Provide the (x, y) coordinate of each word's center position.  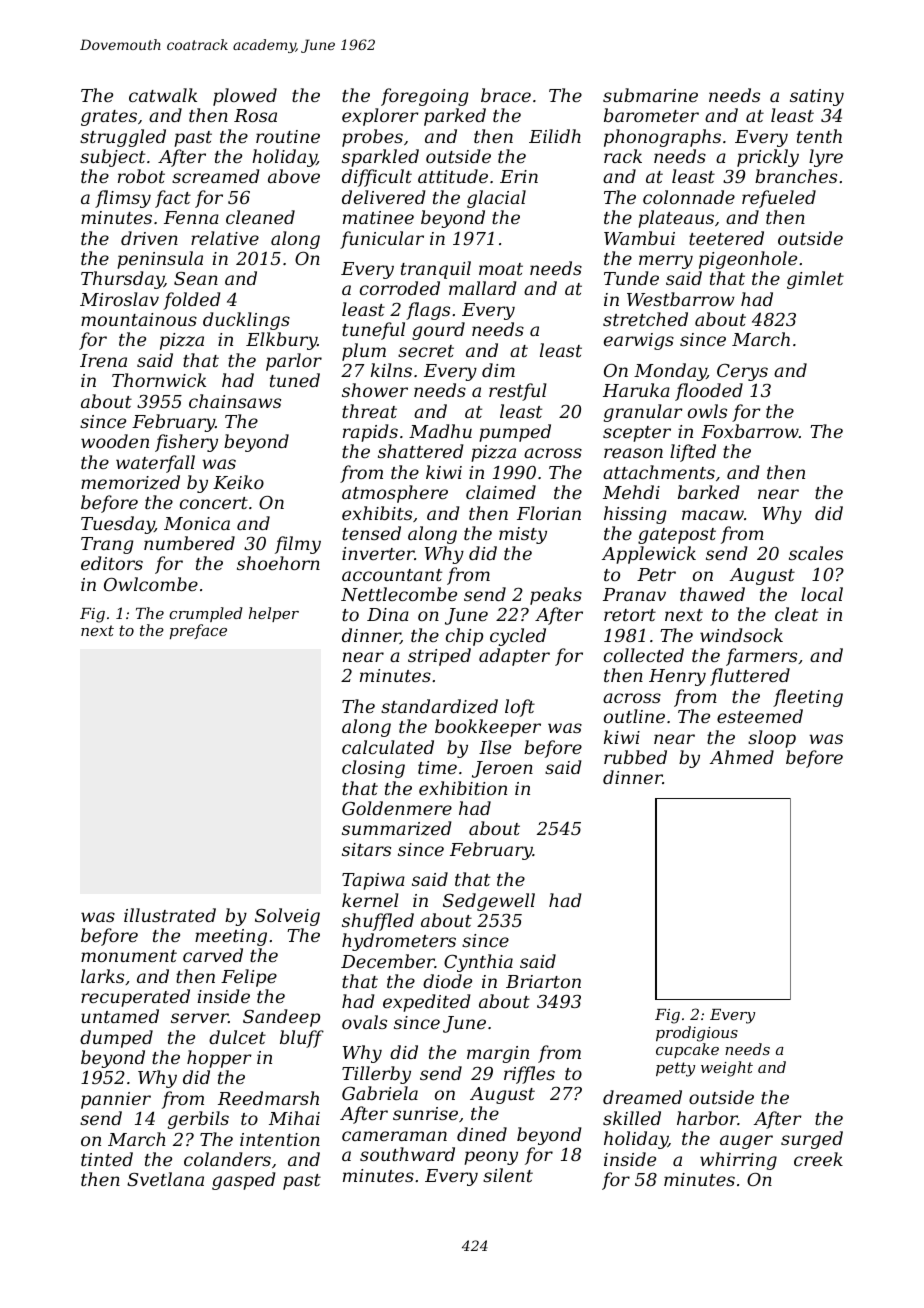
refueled (779, 199)
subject (112, 158)
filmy (298, 545)
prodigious (697, 1034)
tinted (107, 1159)
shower (375, 390)
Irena (103, 360)
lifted (693, 453)
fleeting (808, 698)
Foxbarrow (750, 431)
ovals (364, 1022)
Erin (519, 176)
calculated (388, 747)
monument (129, 956)
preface (198, 631)
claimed (501, 492)
